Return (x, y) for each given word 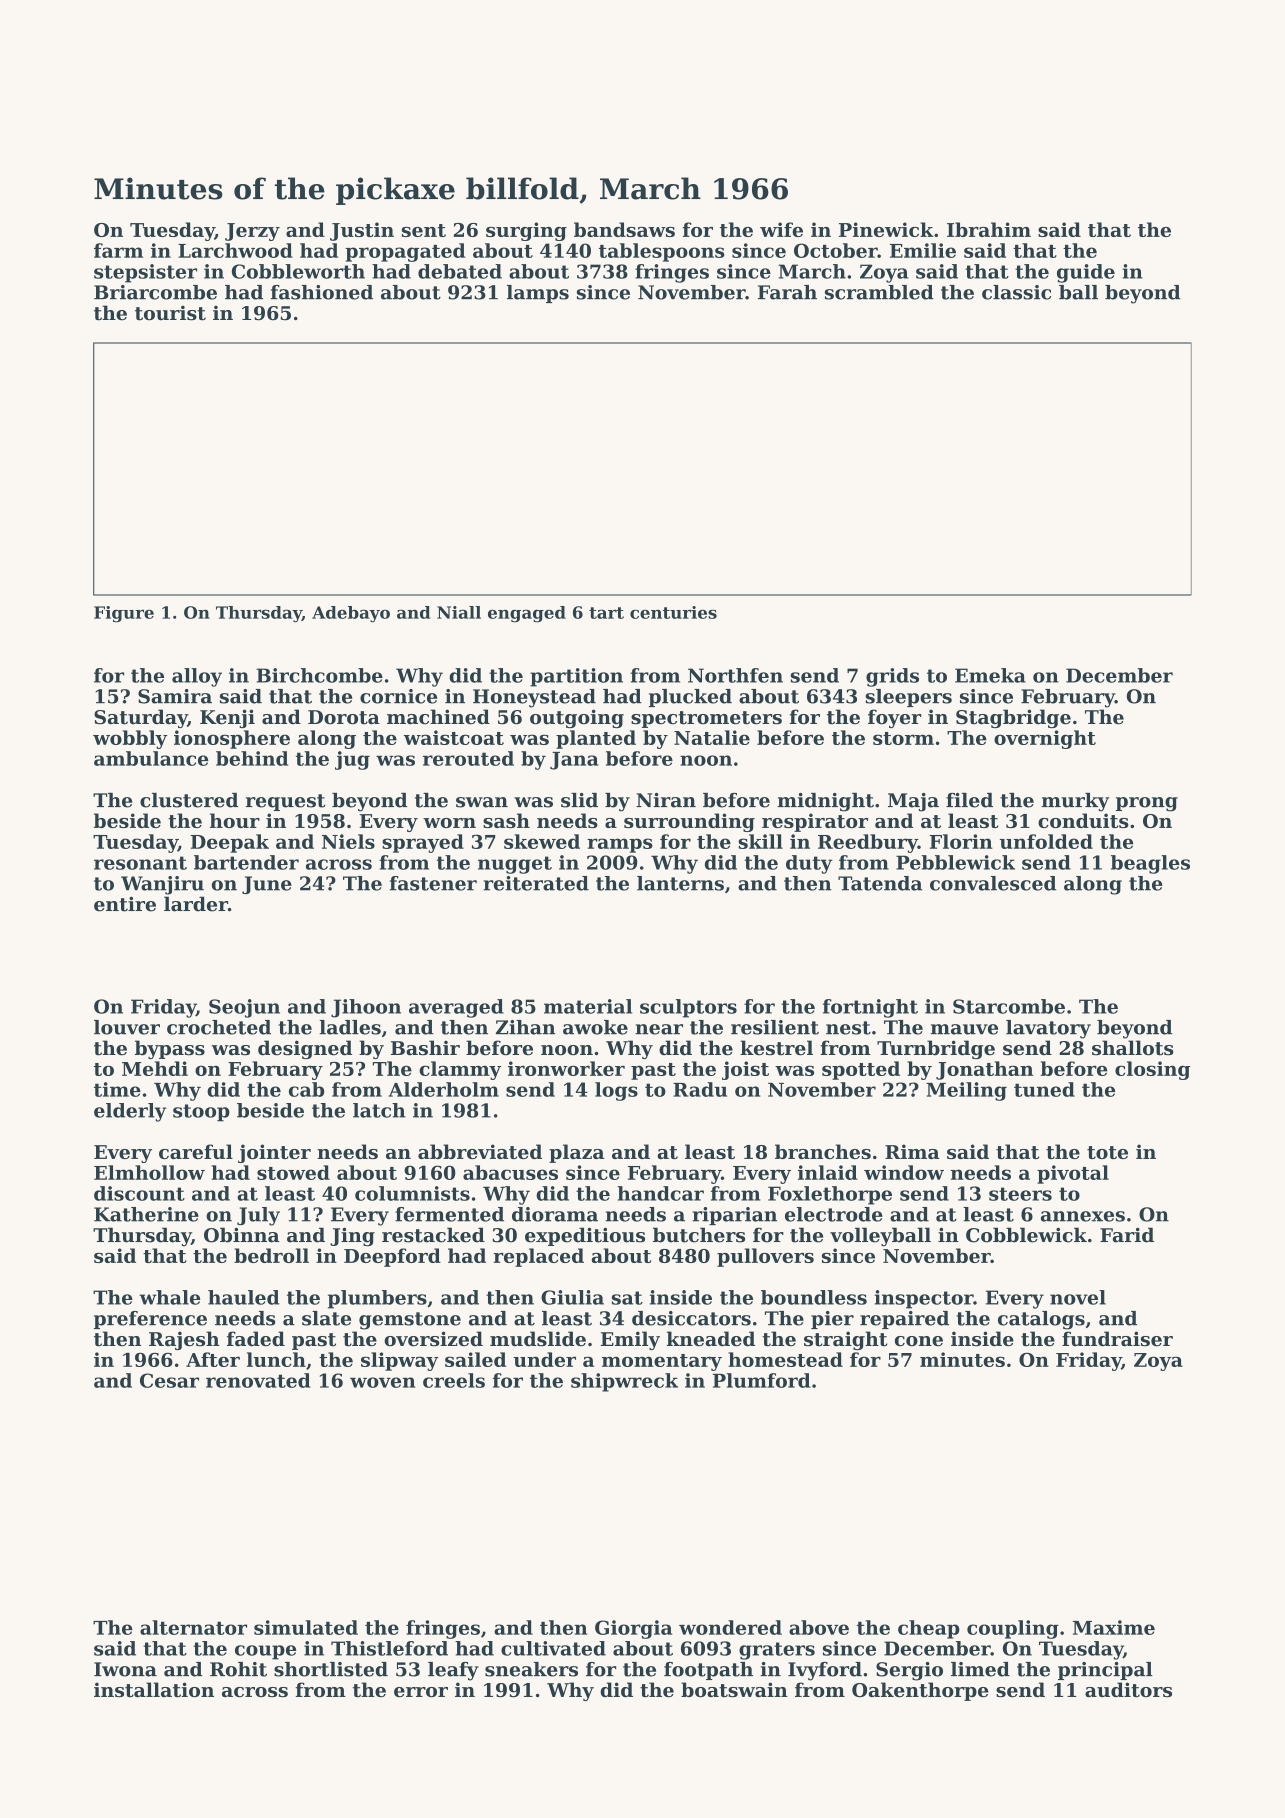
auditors (1128, 1689)
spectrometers (706, 719)
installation (154, 1689)
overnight (1045, 739)
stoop (201, 1113)
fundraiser (1117, 1339)
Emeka (990, 675)
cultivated (553, 1648)
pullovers (765, 1257)
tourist (170, 313)
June (267, 885)
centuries (673, 612)
